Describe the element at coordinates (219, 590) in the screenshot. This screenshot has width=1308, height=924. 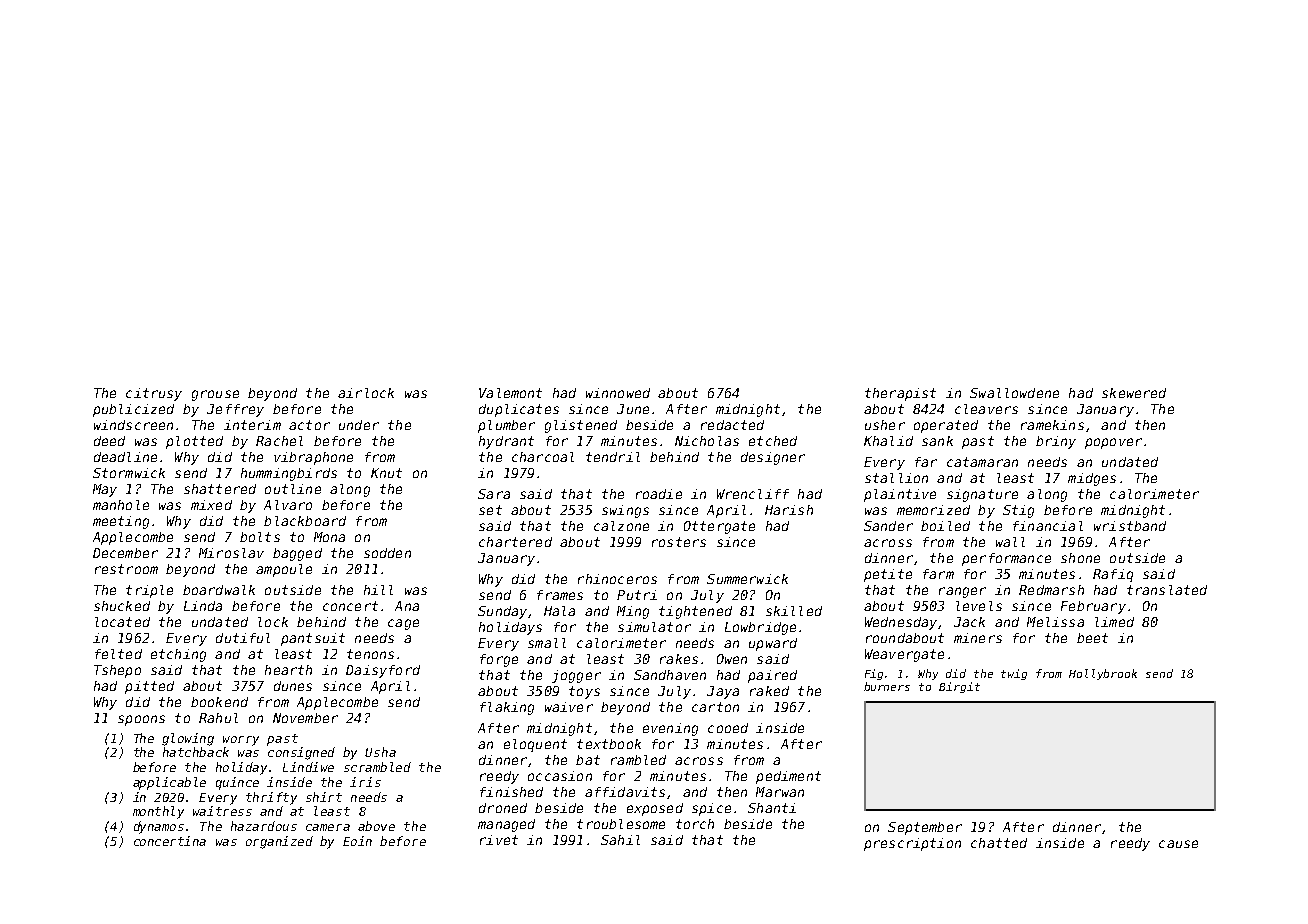
I see `boardwalk` at that location.
